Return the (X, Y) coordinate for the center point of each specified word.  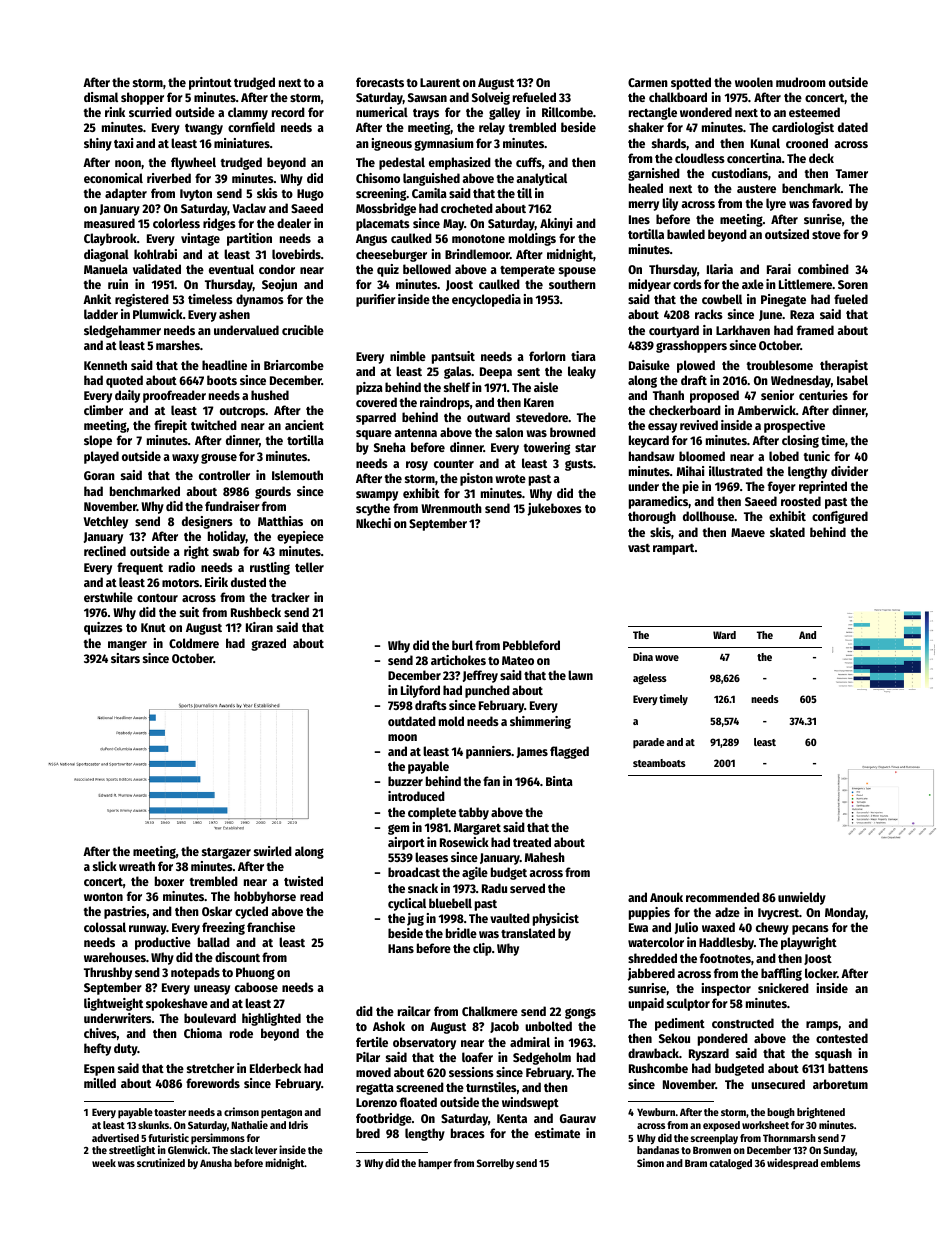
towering (547, 448)
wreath (137, 866)
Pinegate (783, 300)
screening (381, 194)
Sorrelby (495, 1164)
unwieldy (802, 898)
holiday (227, 537)
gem (398, 829)
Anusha (216, 1163)
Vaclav (249, 208)
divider (849, 471)
